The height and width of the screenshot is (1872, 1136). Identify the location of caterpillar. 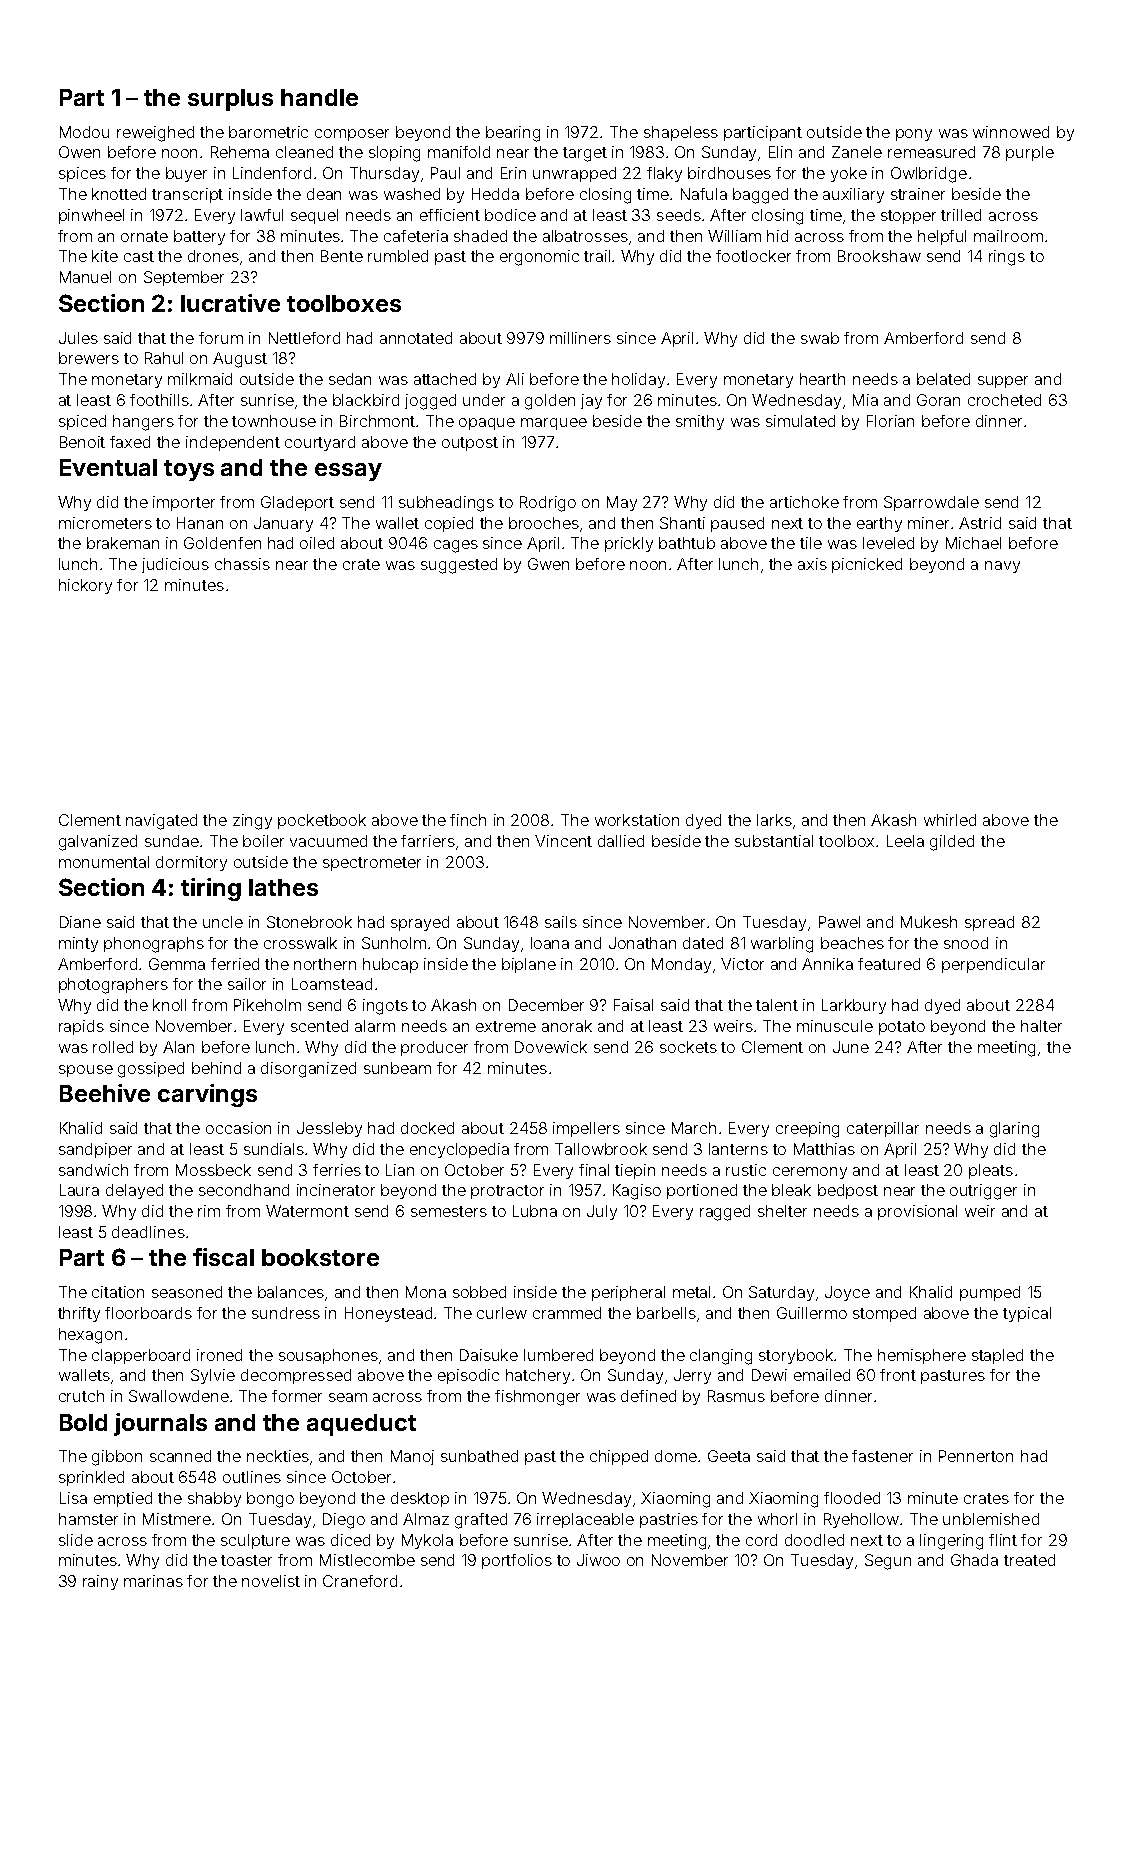
(883, 1129).
